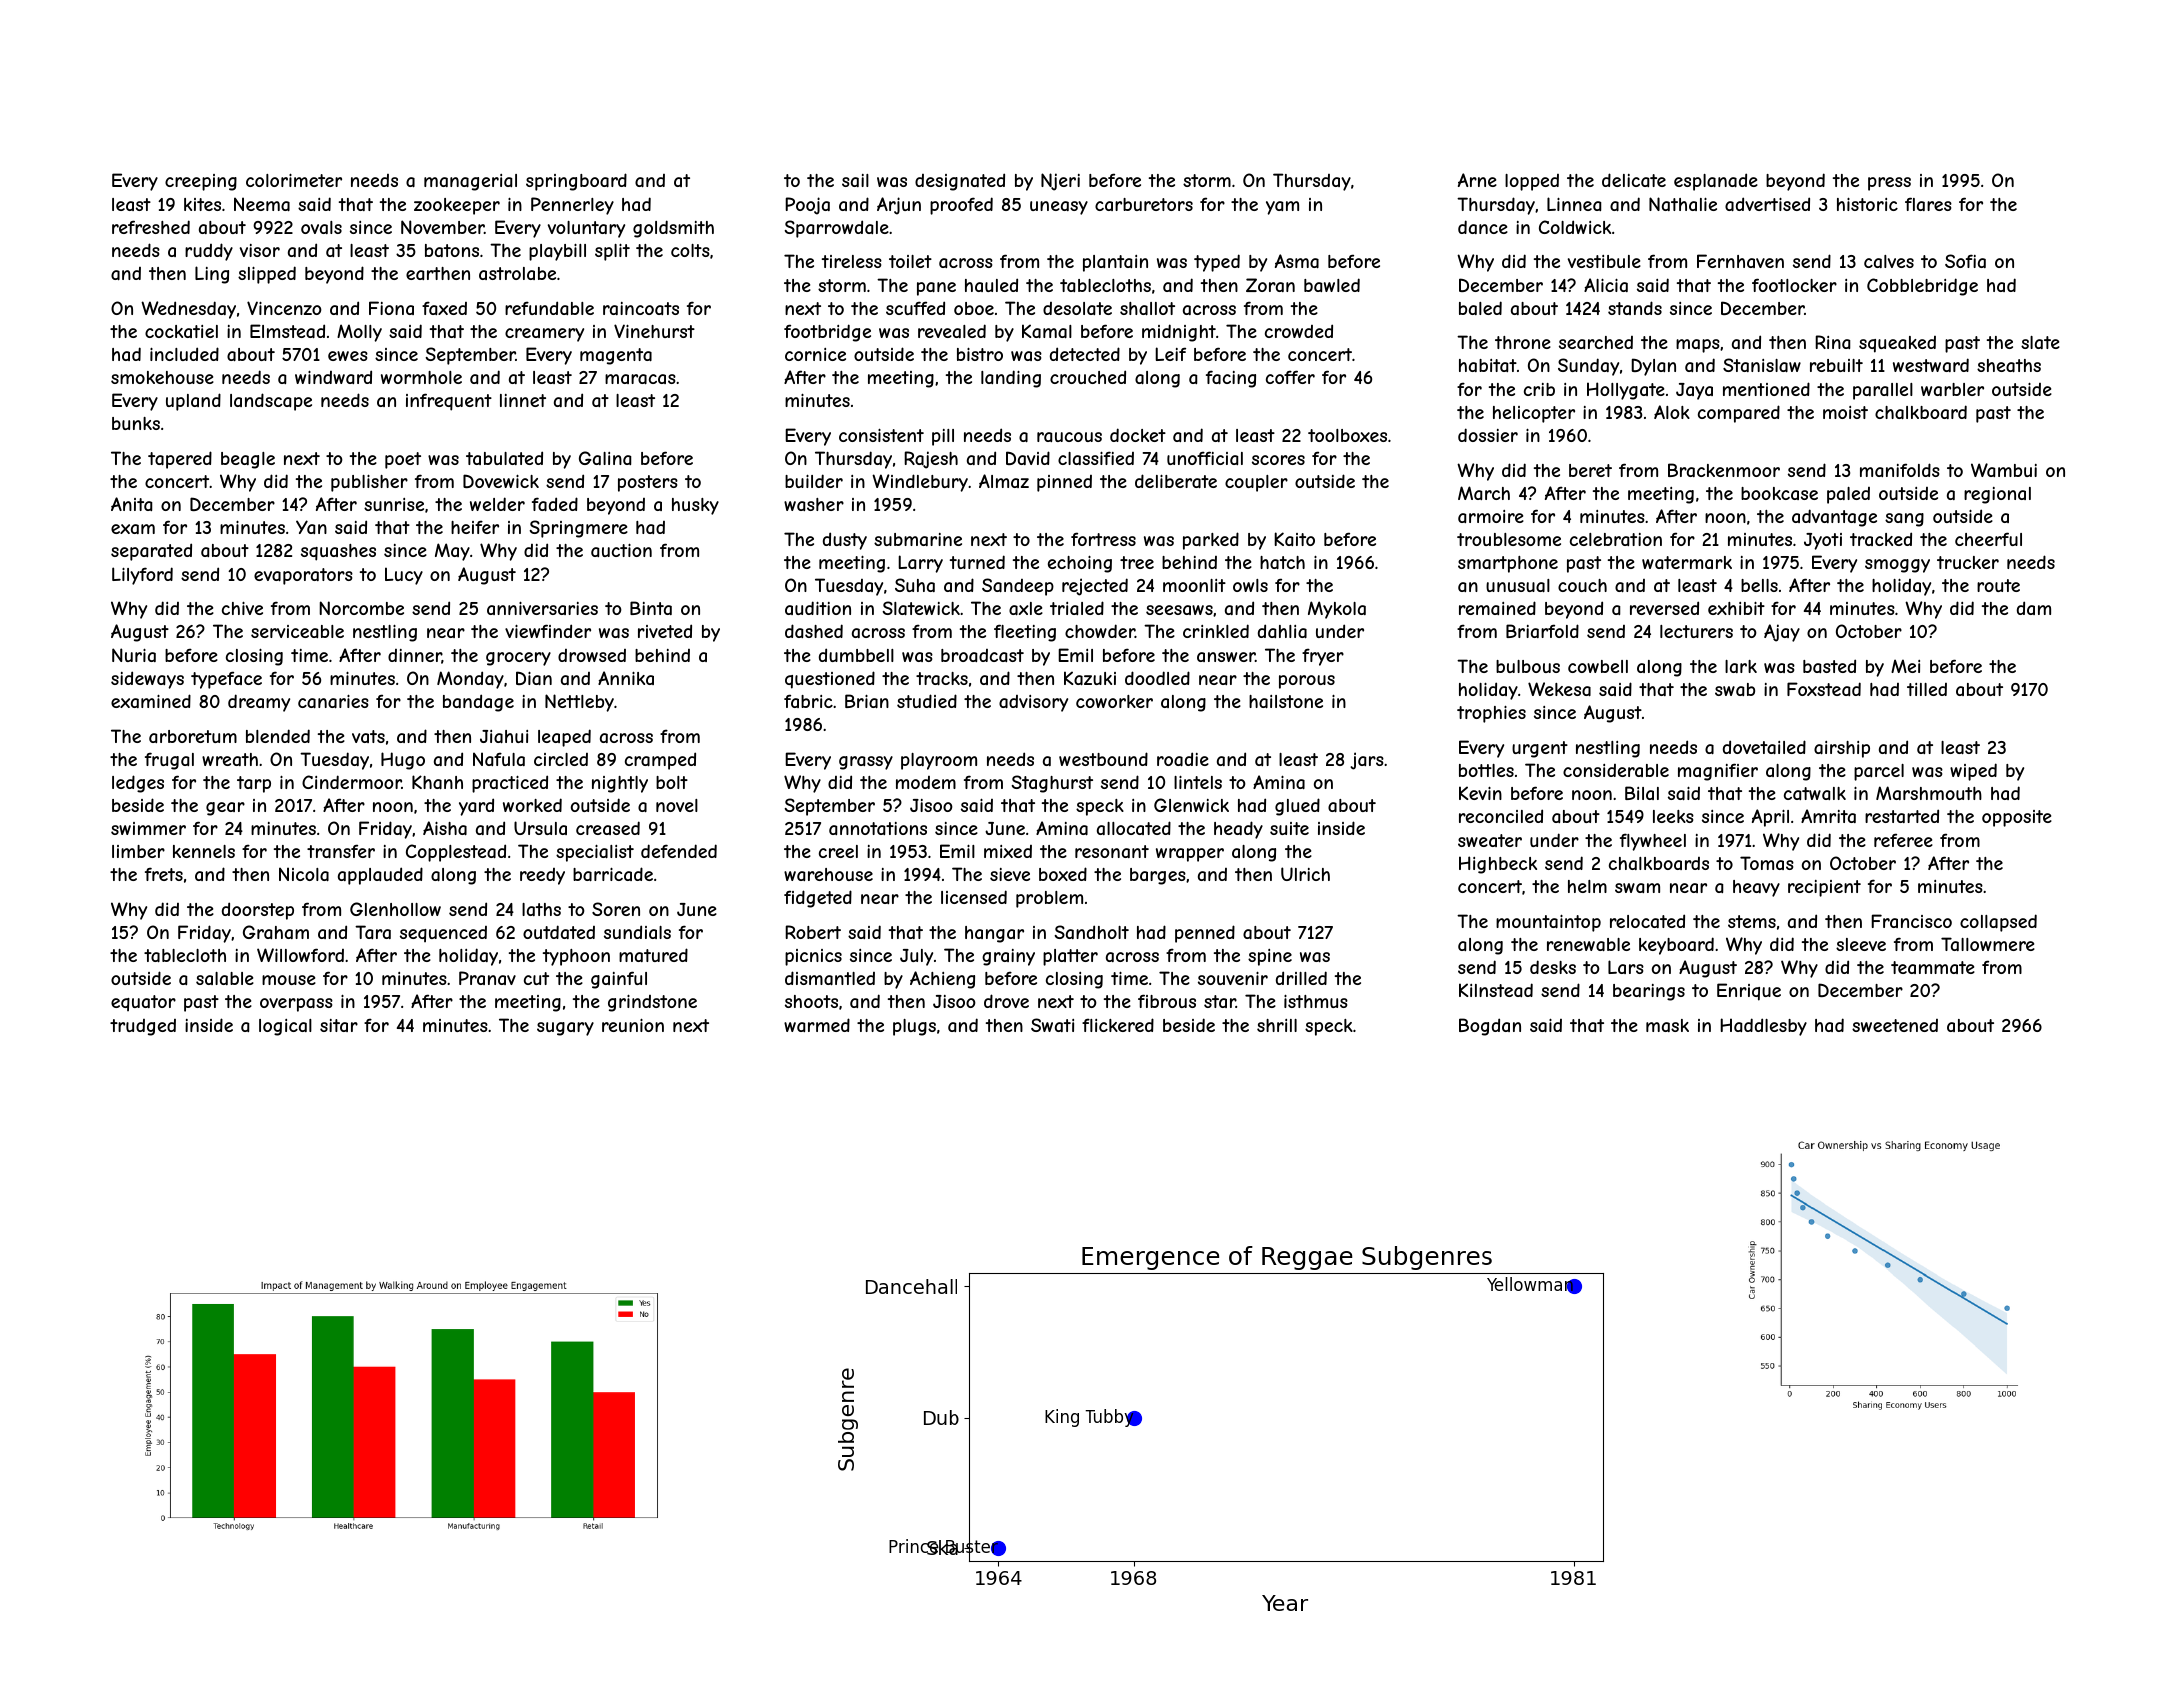 This screenshot has height=1683, width=2178. Describe the element at coordinates (653, 955) in the screenshot. I see `matured` at that location.
